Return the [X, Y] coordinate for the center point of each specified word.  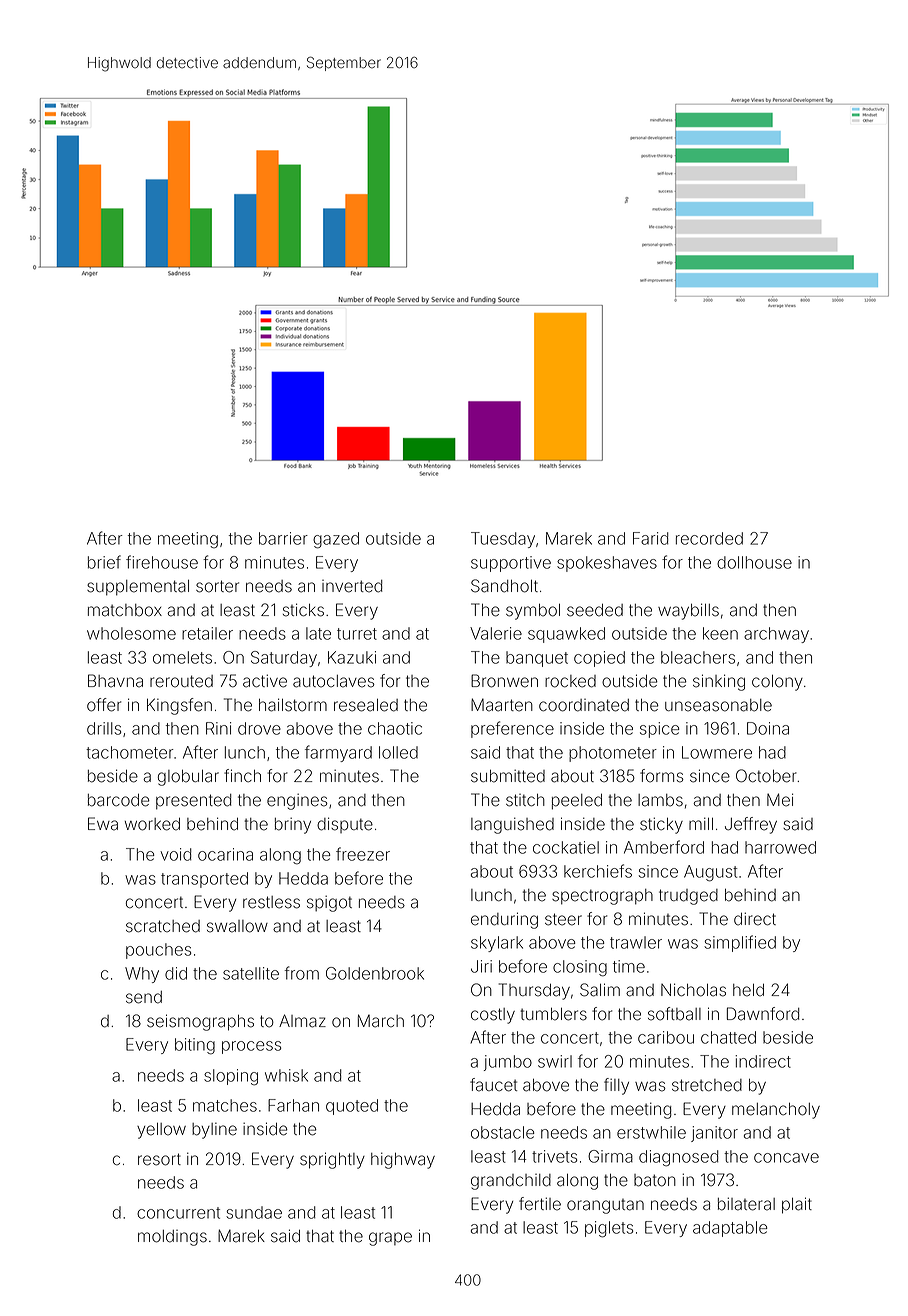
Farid [650, 538]
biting [195, 1046]
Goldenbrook [375, 973]
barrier [283, 538]
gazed [336, 540]
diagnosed [678, 1158]
